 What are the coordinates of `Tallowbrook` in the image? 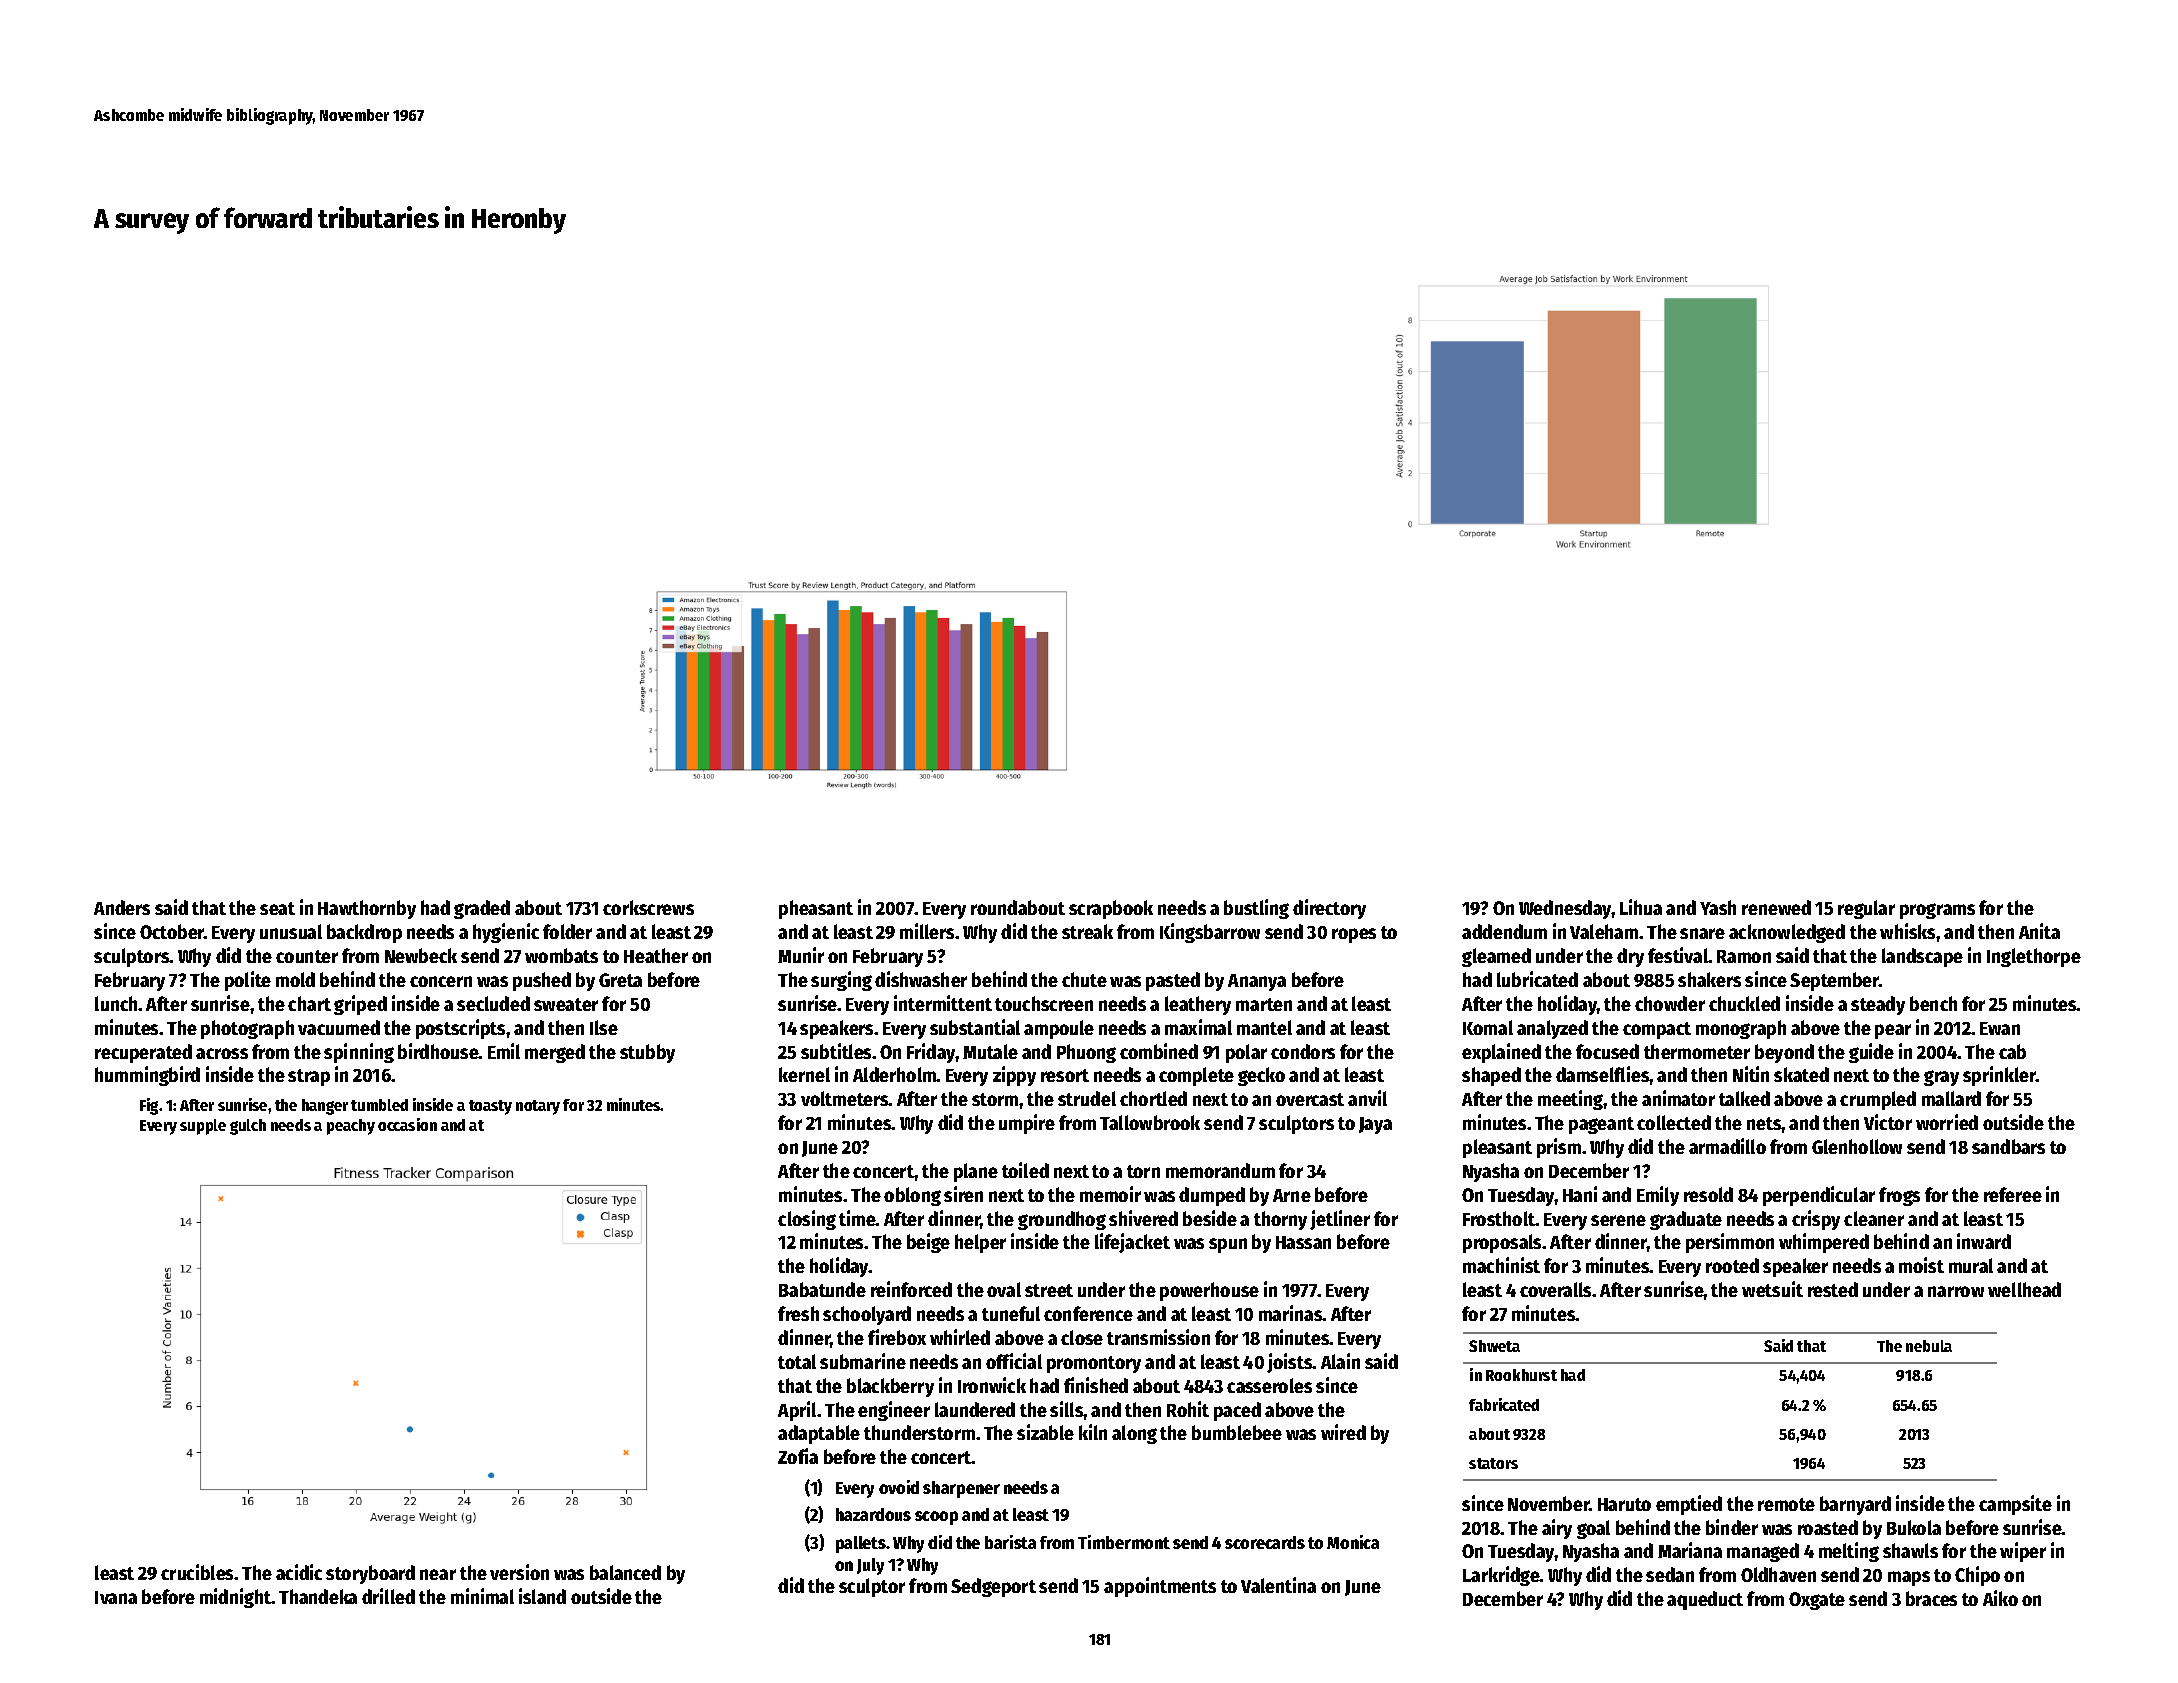 It's located at (1150, 1122).
